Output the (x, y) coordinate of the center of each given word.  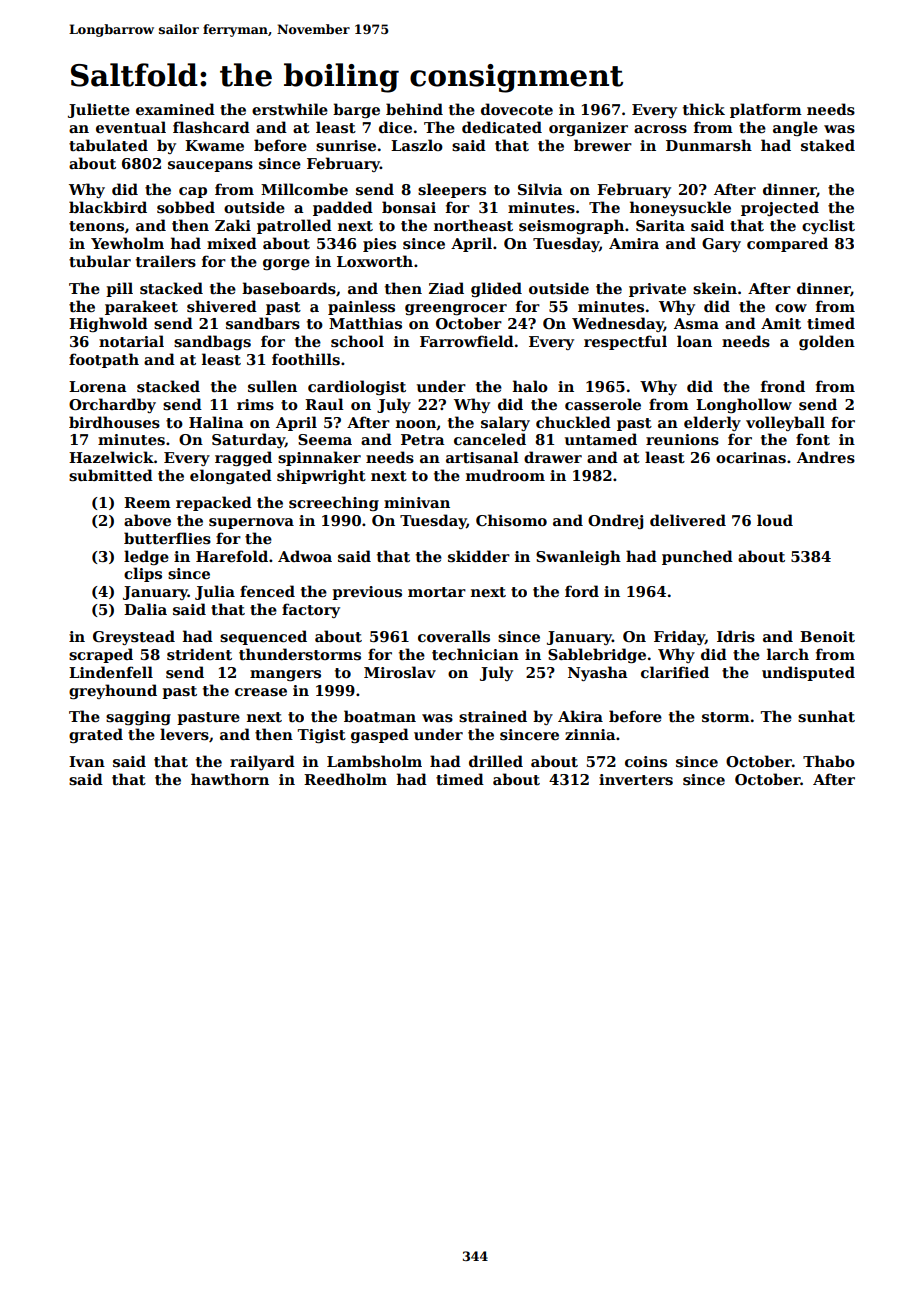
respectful (625, 342)
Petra (423, 439)
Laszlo (417, 145)
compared (787, 244)
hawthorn (230, 779)
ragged (243, 458)
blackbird (108, 207)
